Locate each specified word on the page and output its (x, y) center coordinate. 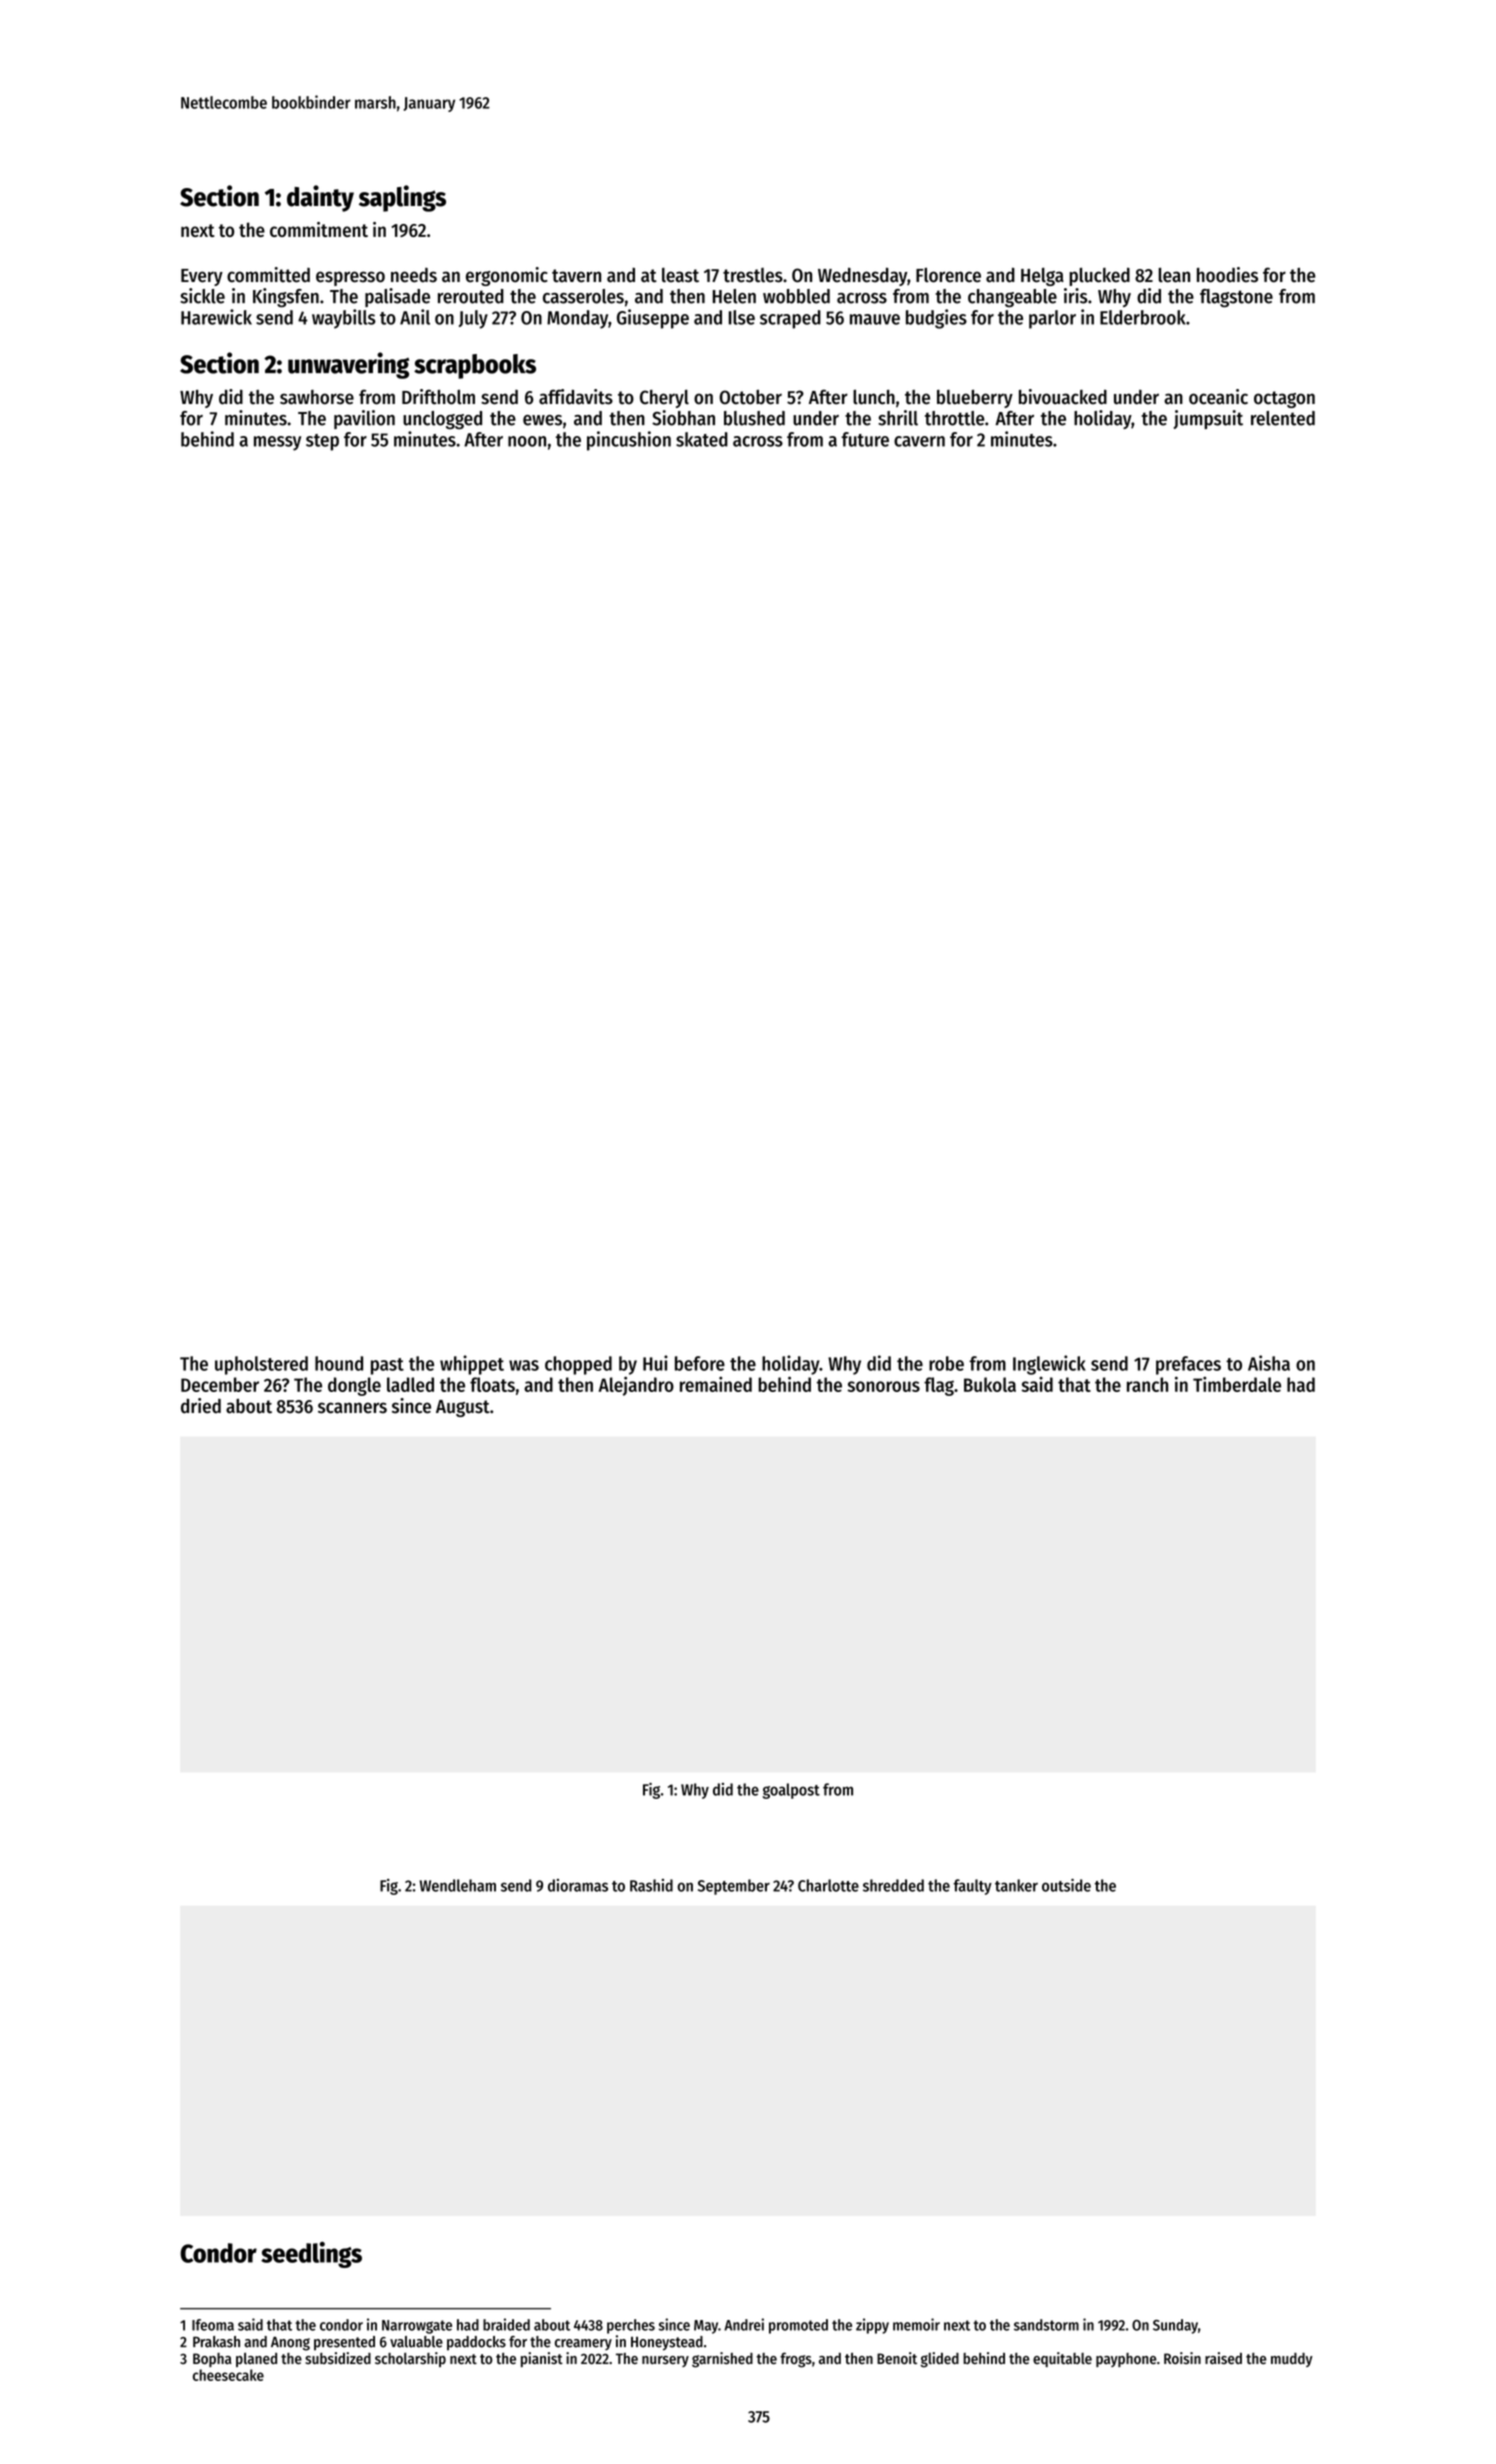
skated (702, 439)
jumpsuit (1208, 419)
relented (1283, 418)
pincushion (629, 441)
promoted (798, 2326)
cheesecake (228, 2375)
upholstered (261, 1365)
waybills (344, 319)
